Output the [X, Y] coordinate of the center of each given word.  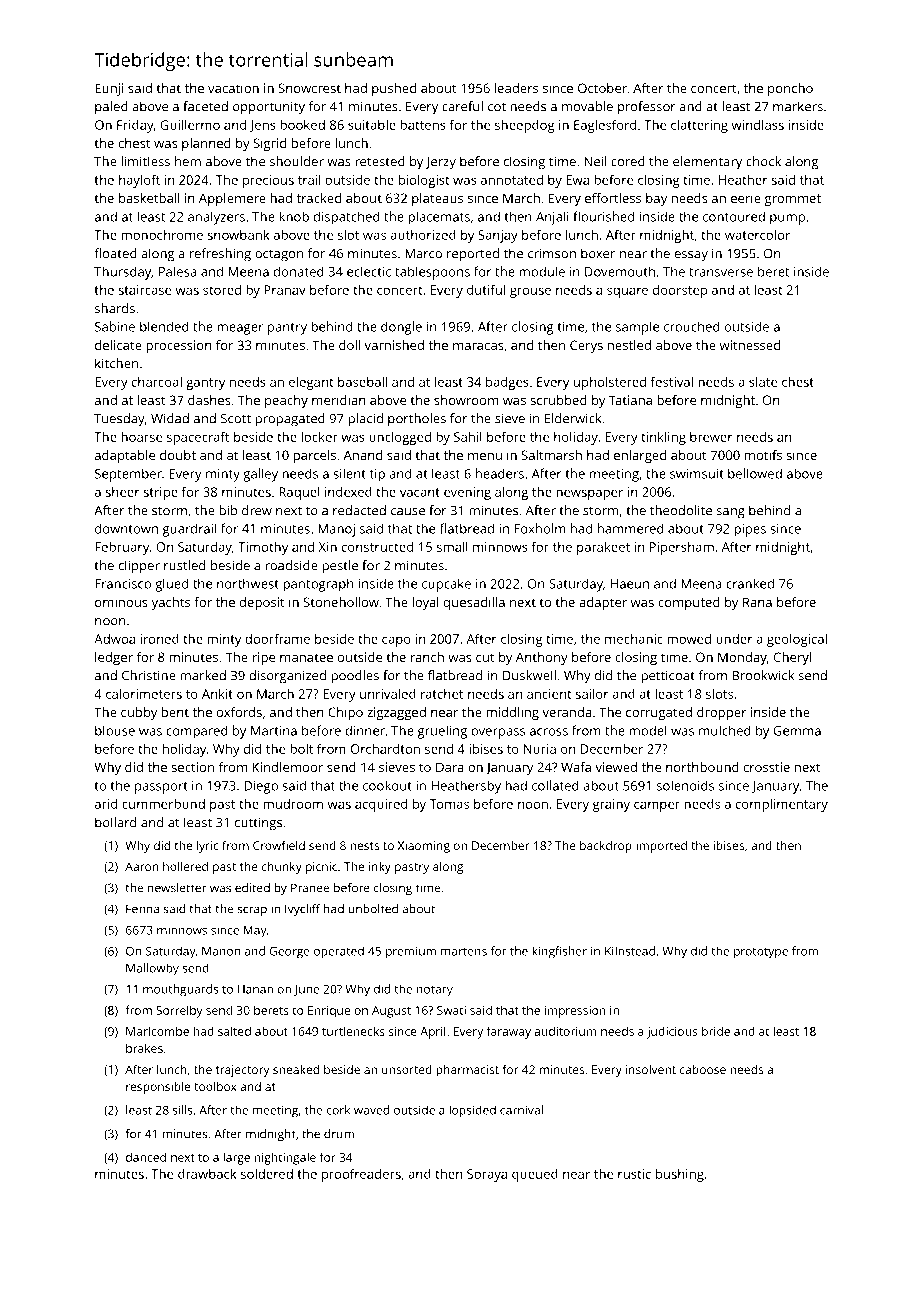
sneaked [296, 1069]
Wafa [576, 767]
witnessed [750, 345]
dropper [722, 713]
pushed [394, 89]
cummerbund [163, 804]
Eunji [109, 89]
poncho [790, 89]
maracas [478, 346]
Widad [170, 418]
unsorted [407, 1069]
